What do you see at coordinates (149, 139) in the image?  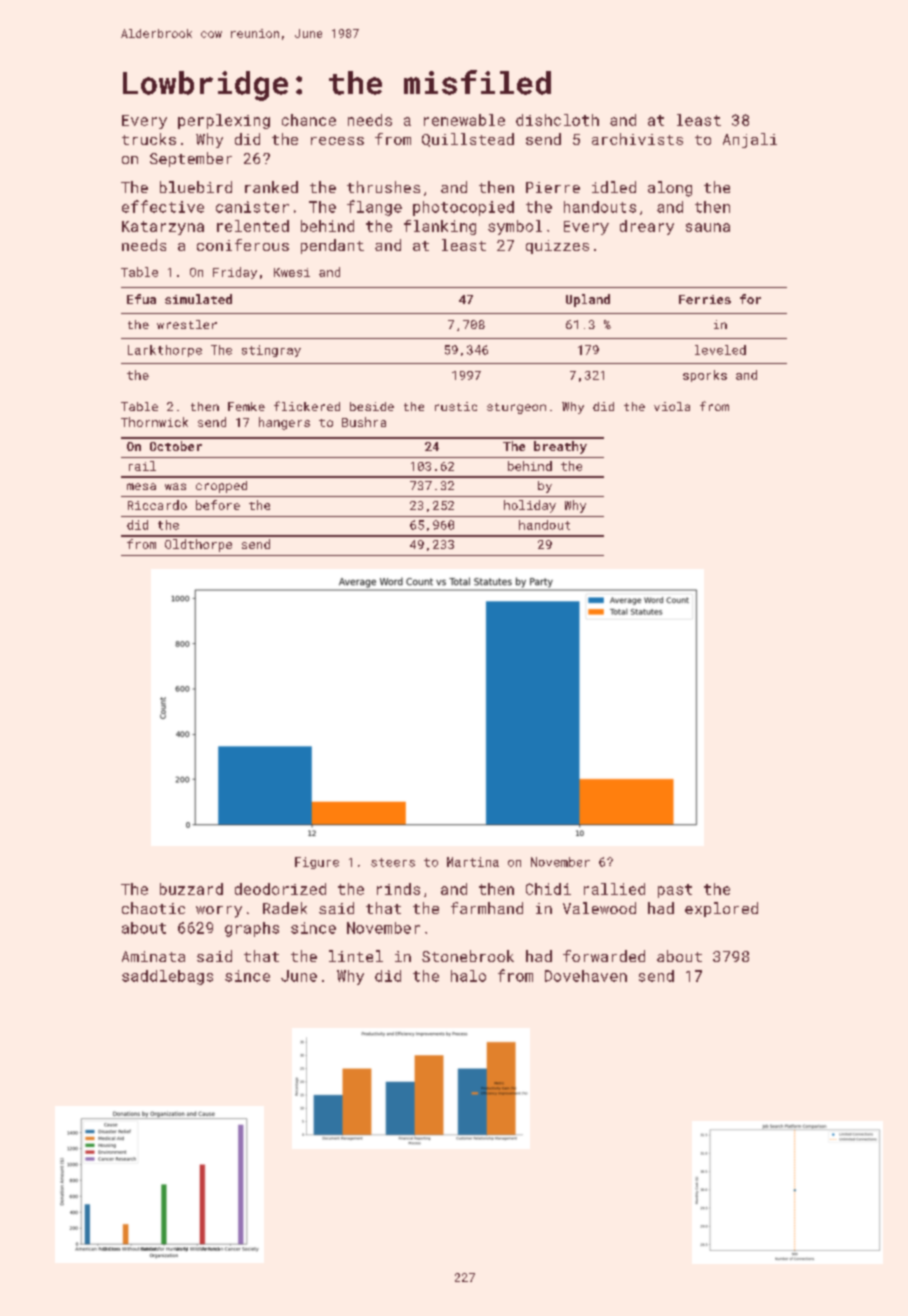 I see `trucks` at bounding box center [149, 139].
